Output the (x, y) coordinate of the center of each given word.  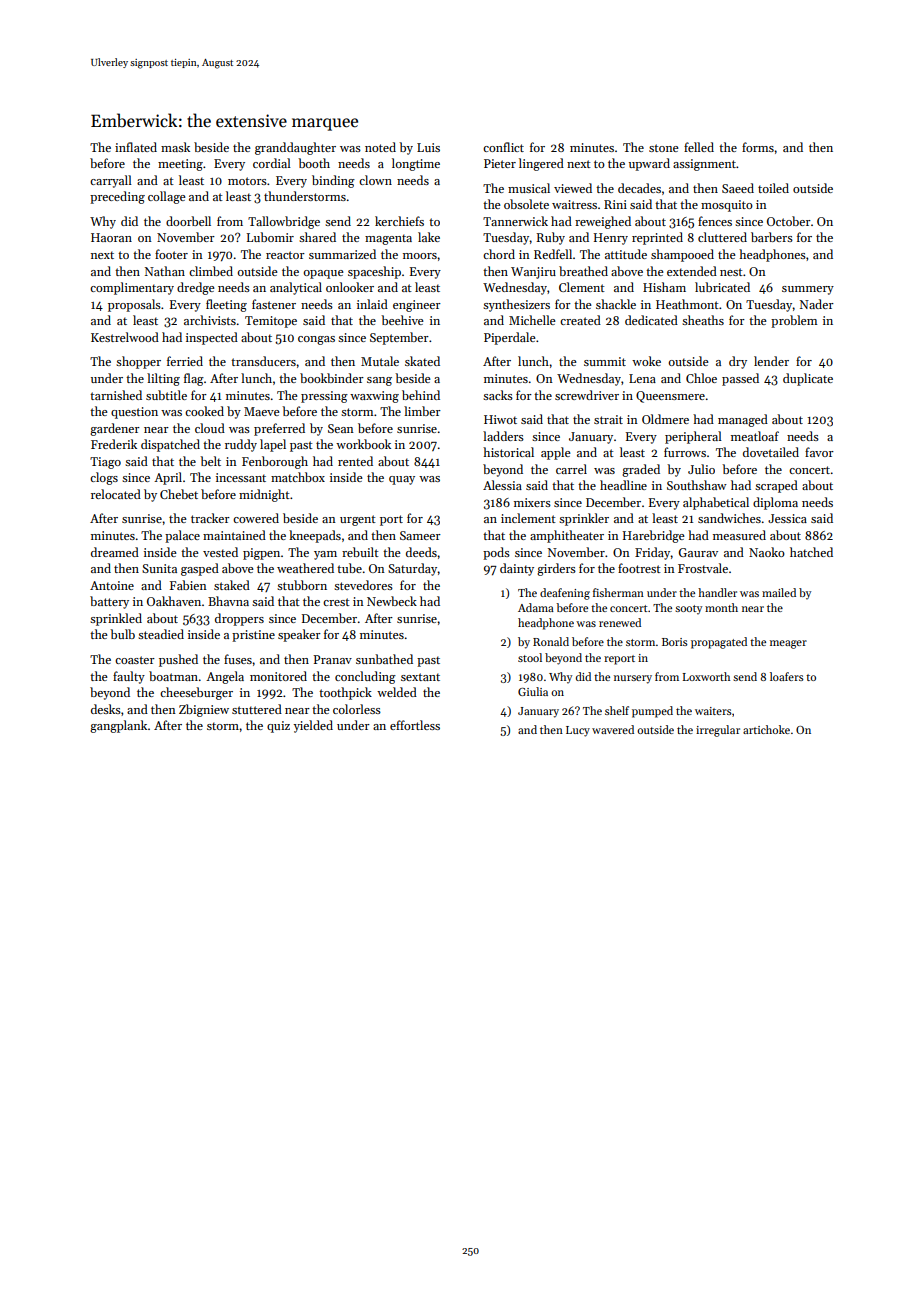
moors (420, 256)
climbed (211, 271)
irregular (718, 731)
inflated (136, 147)
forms (758, 147)
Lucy (578, 731)
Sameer (420, 535)
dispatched (170, 445)
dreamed (115, 552)
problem (794, 321)
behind (421, 395)
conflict (503, 147)
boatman (173, 676)
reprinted (657, 238)
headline (623, 485)
